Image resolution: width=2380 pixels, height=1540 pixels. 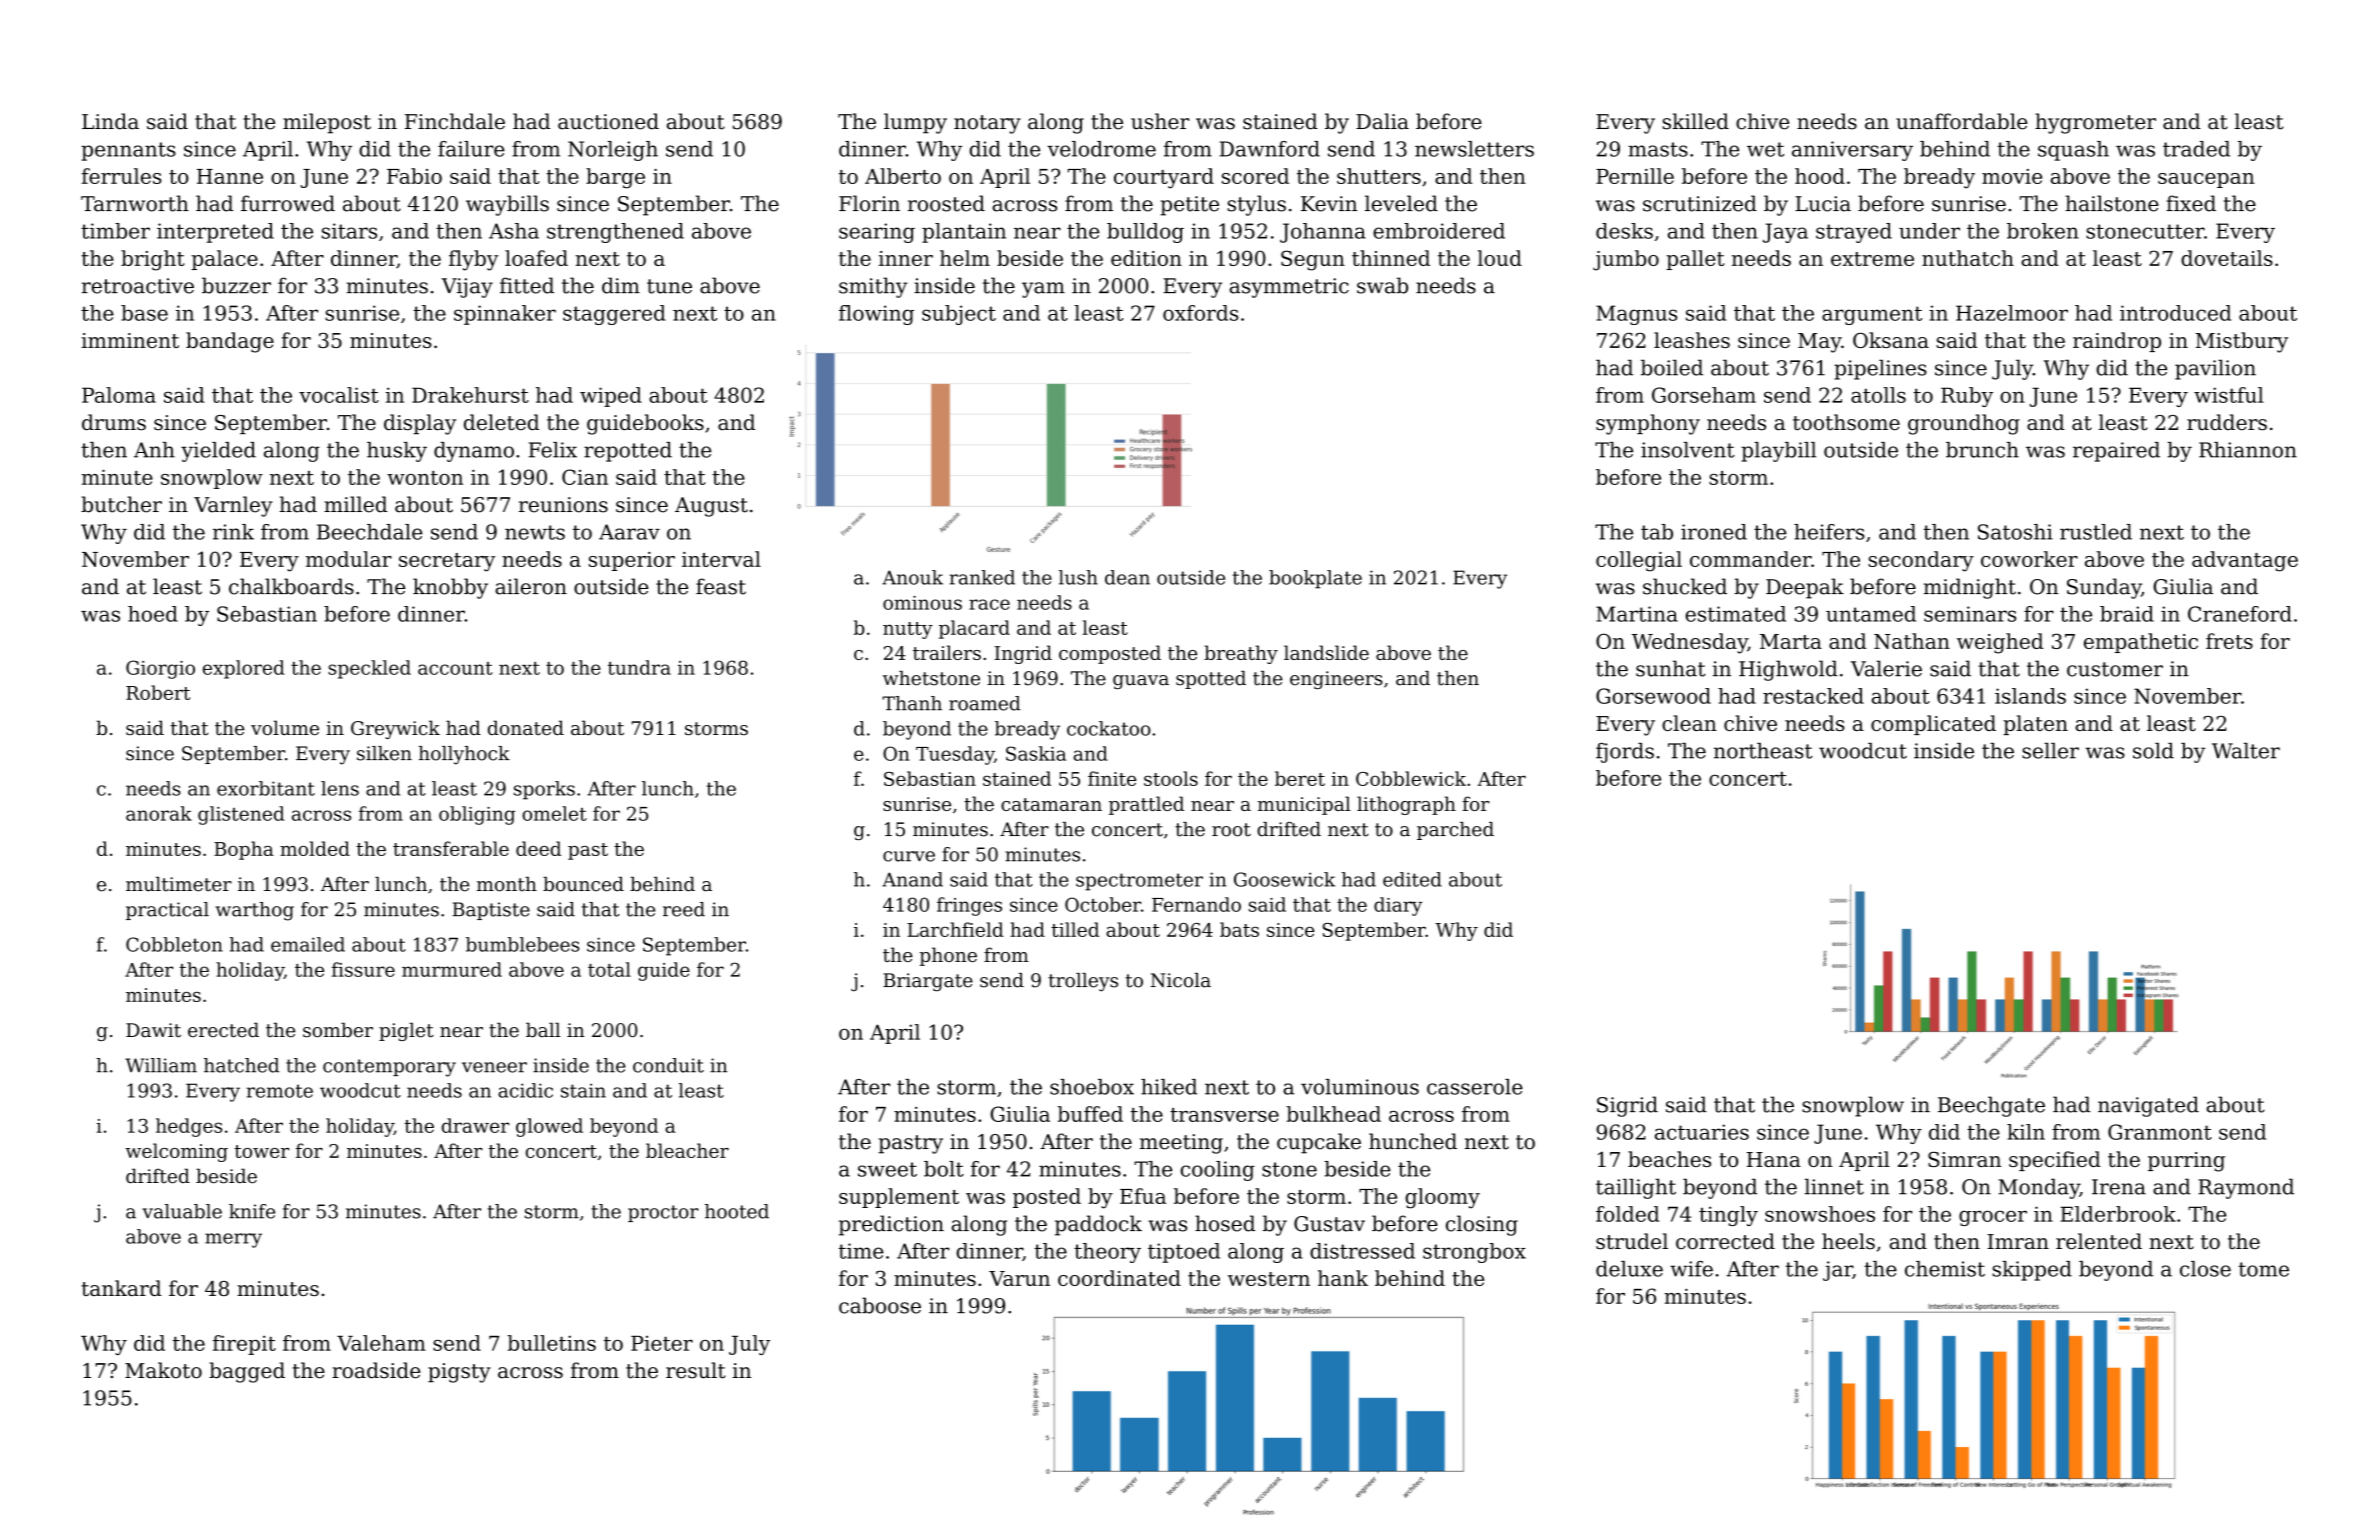 I want to click on edition, so click(x=1146, y=258).
